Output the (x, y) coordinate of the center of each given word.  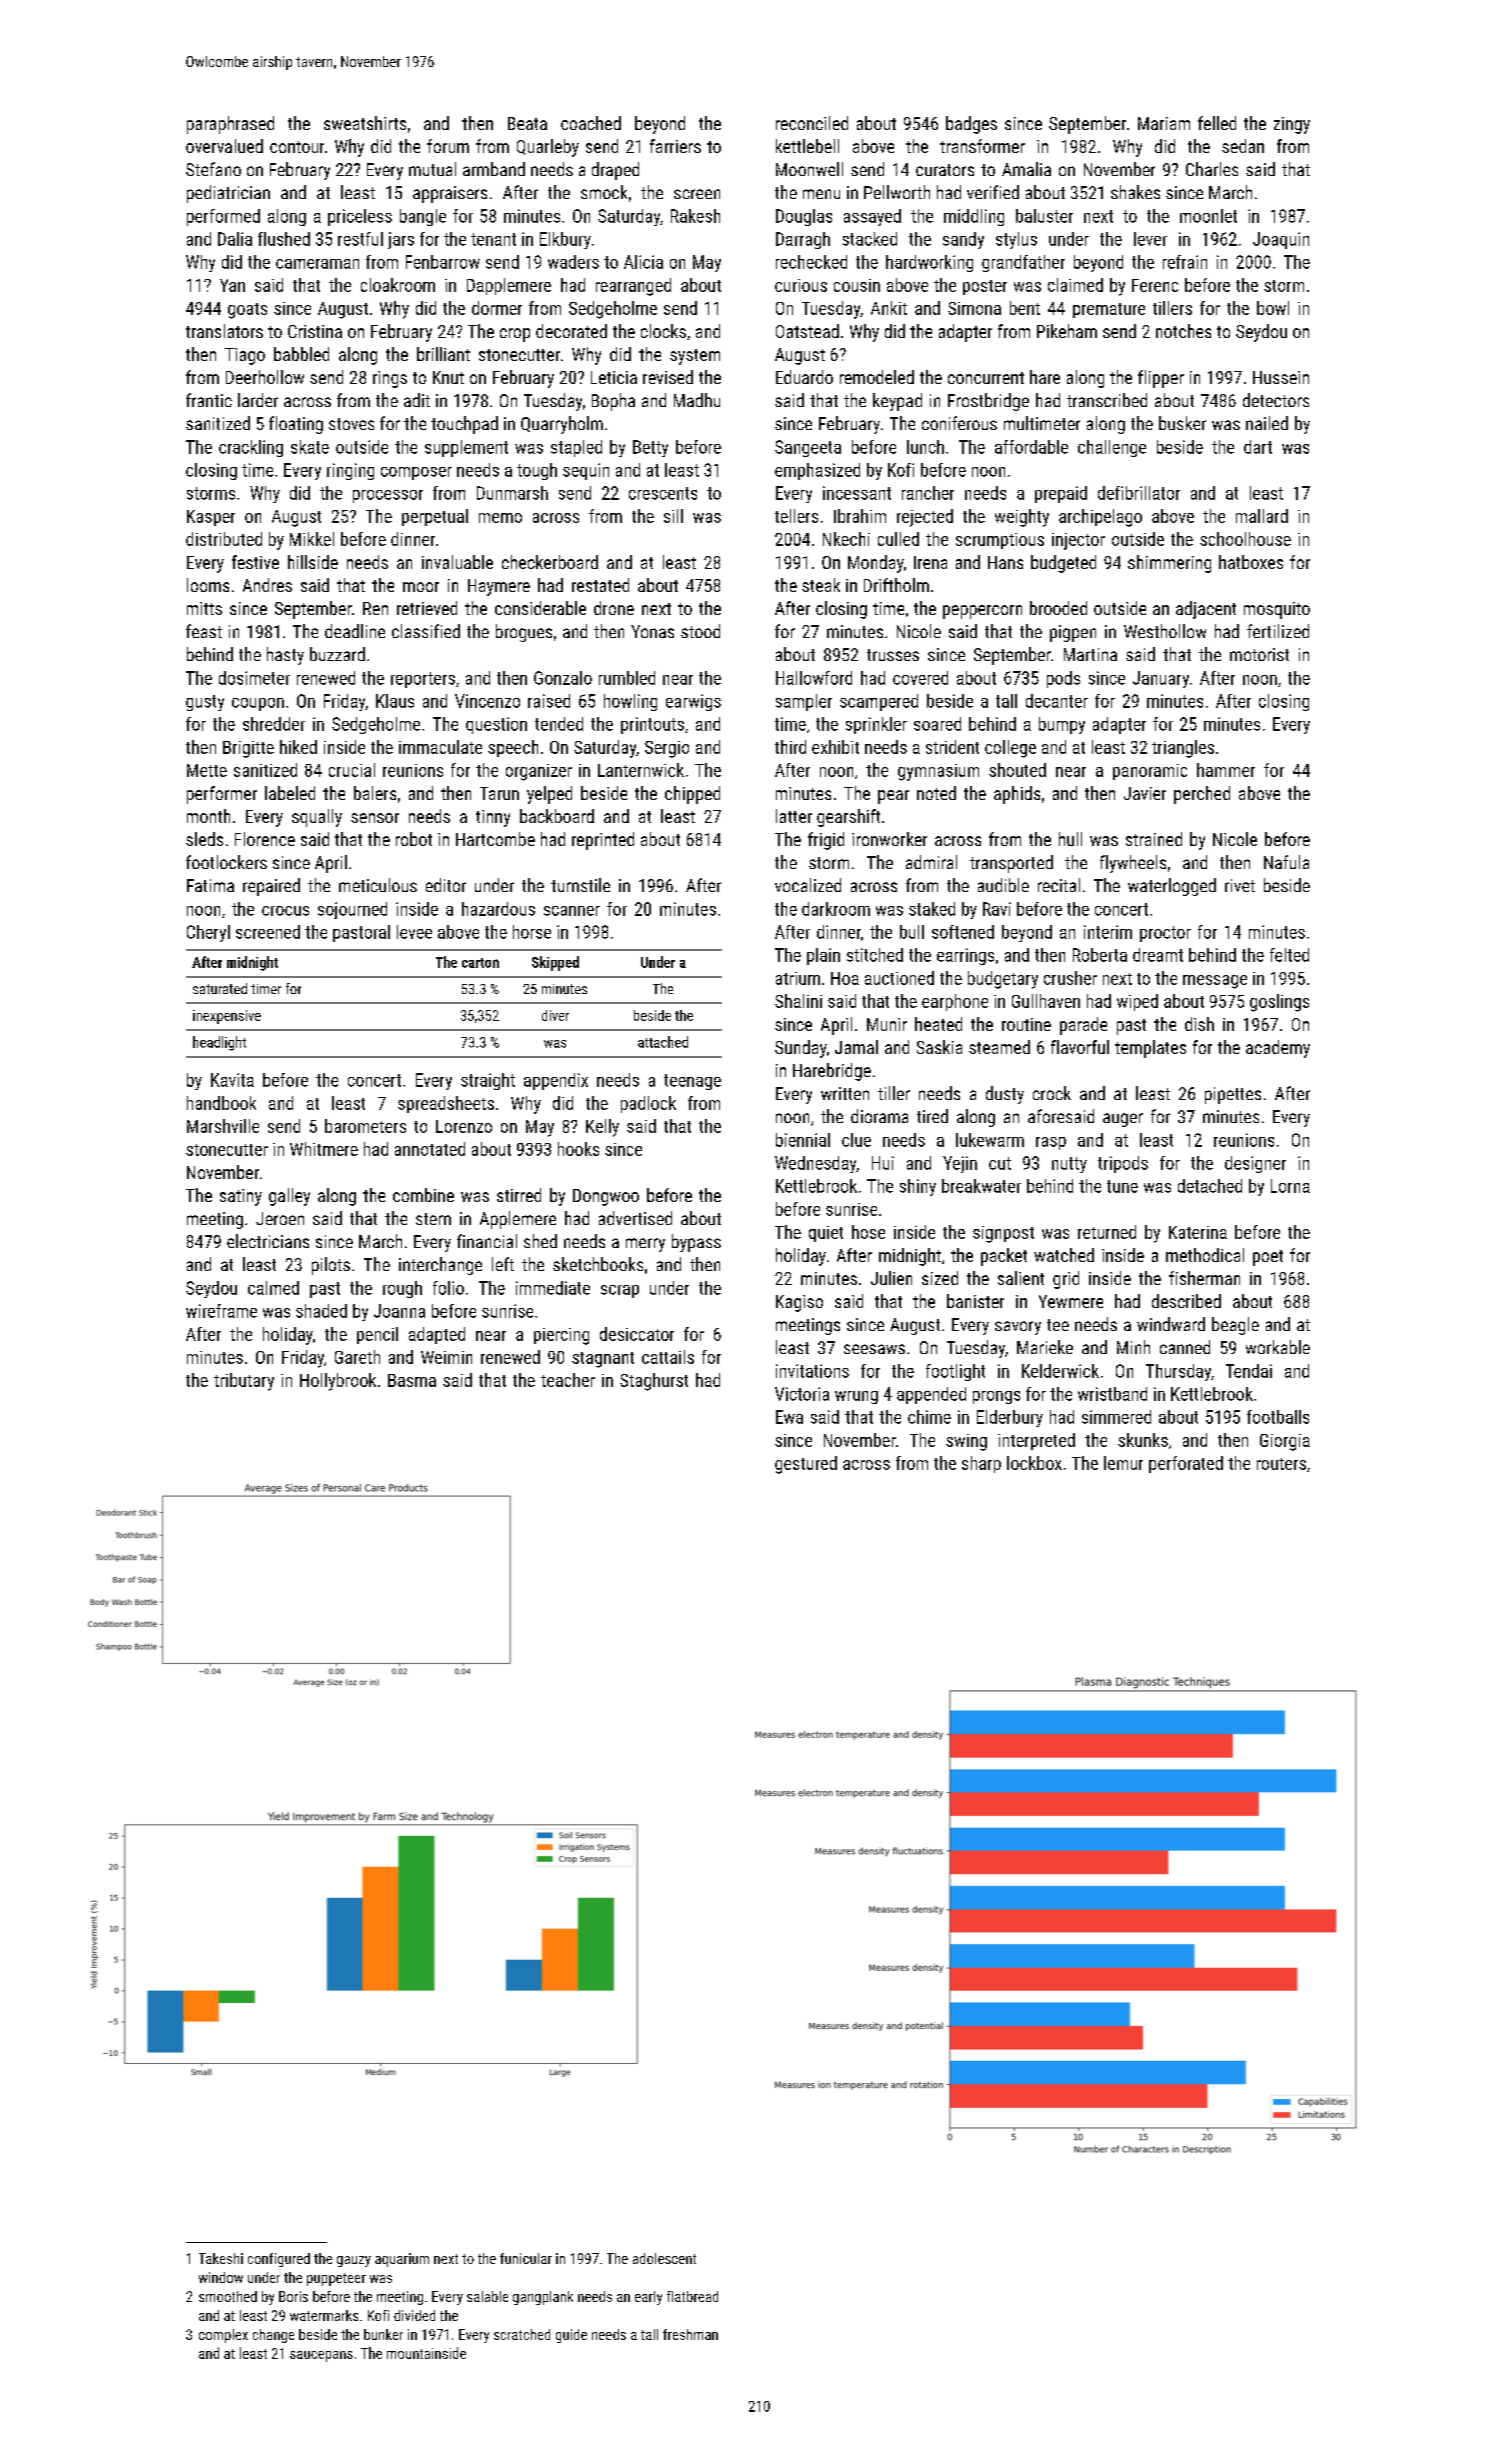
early (648, 2298)
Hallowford (814, 678)
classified (426, 631)
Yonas (652, 631)
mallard (1262, 516)
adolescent (664, 2258)
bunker (383, 2334)
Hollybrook (338, 1382)
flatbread (692, 2296)
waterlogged (1172, 887)
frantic (209, 400)
